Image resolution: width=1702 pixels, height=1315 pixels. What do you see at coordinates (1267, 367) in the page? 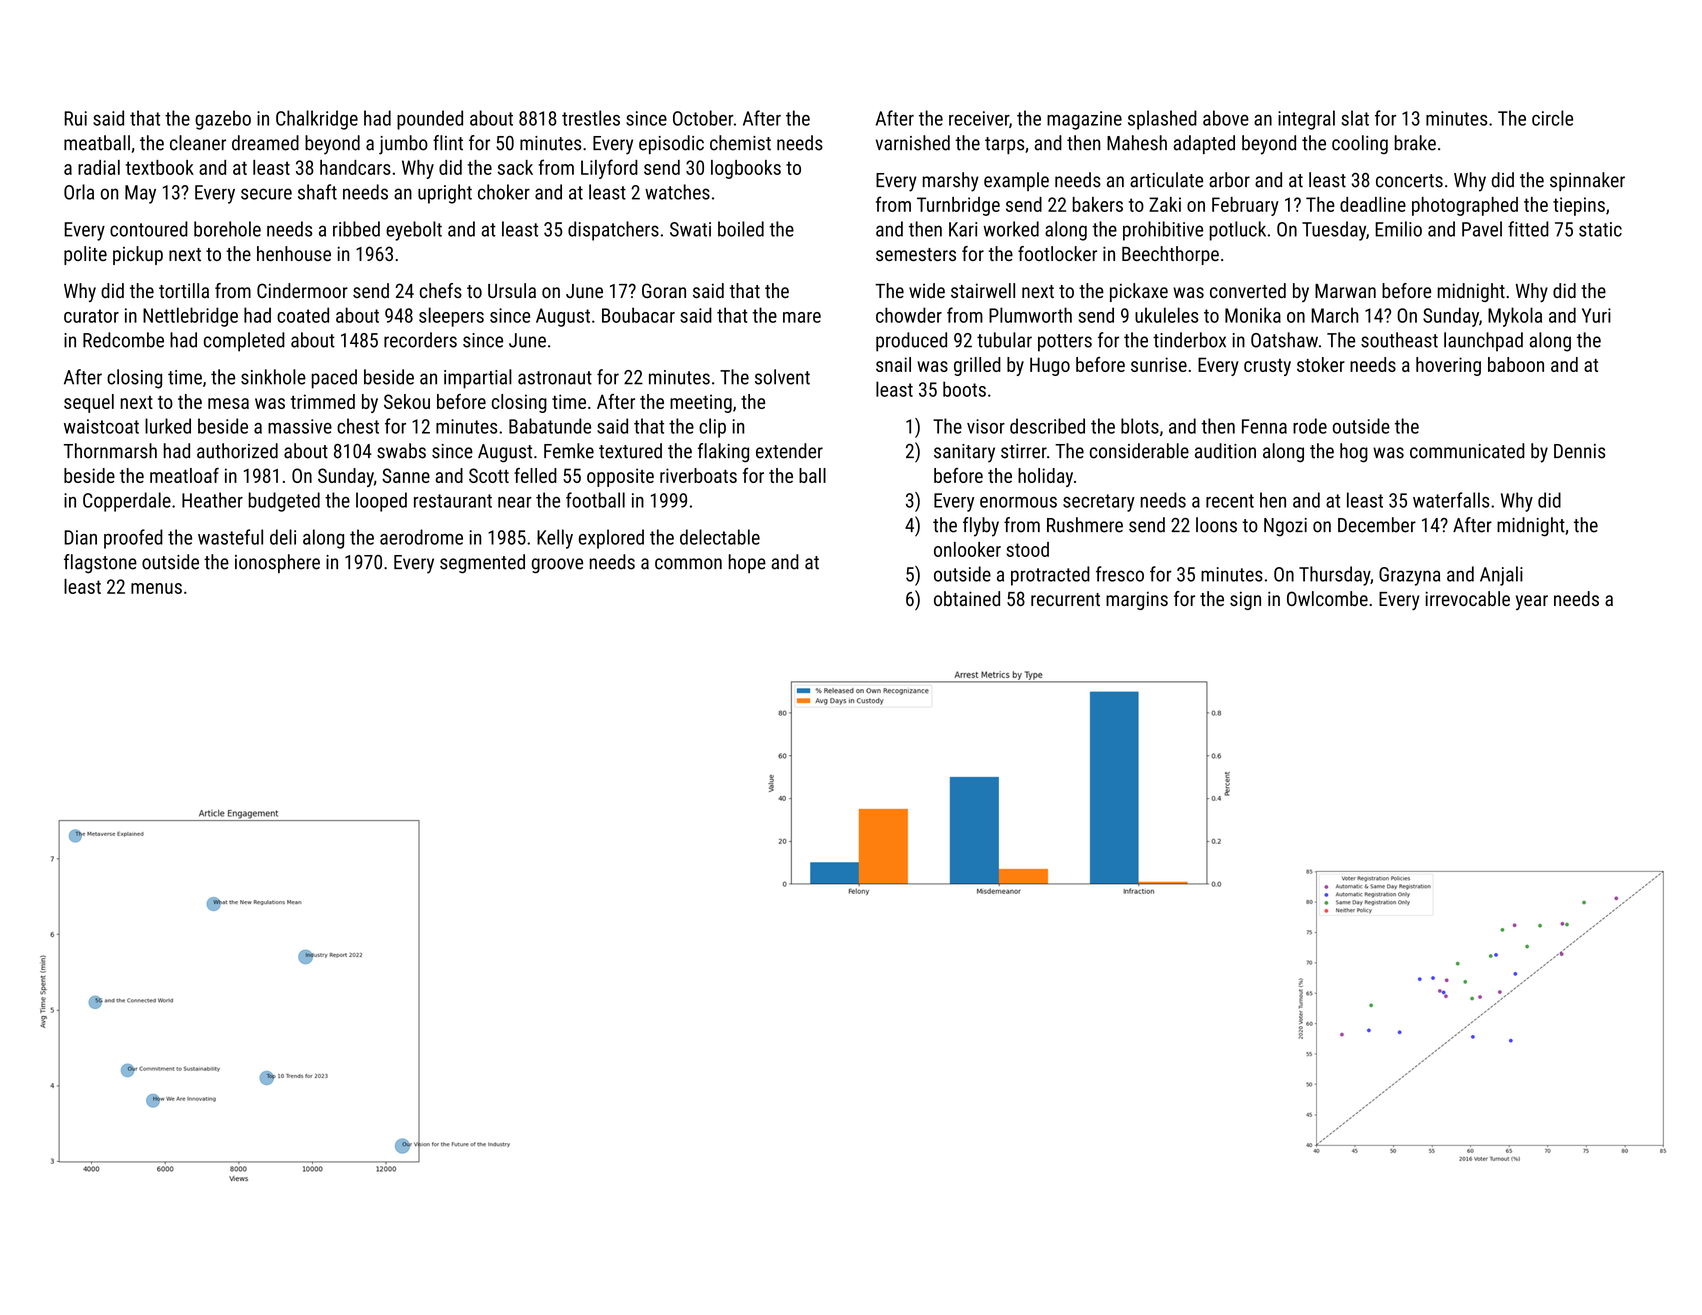
I see `crusty` at bounding box center [1267, 367].
